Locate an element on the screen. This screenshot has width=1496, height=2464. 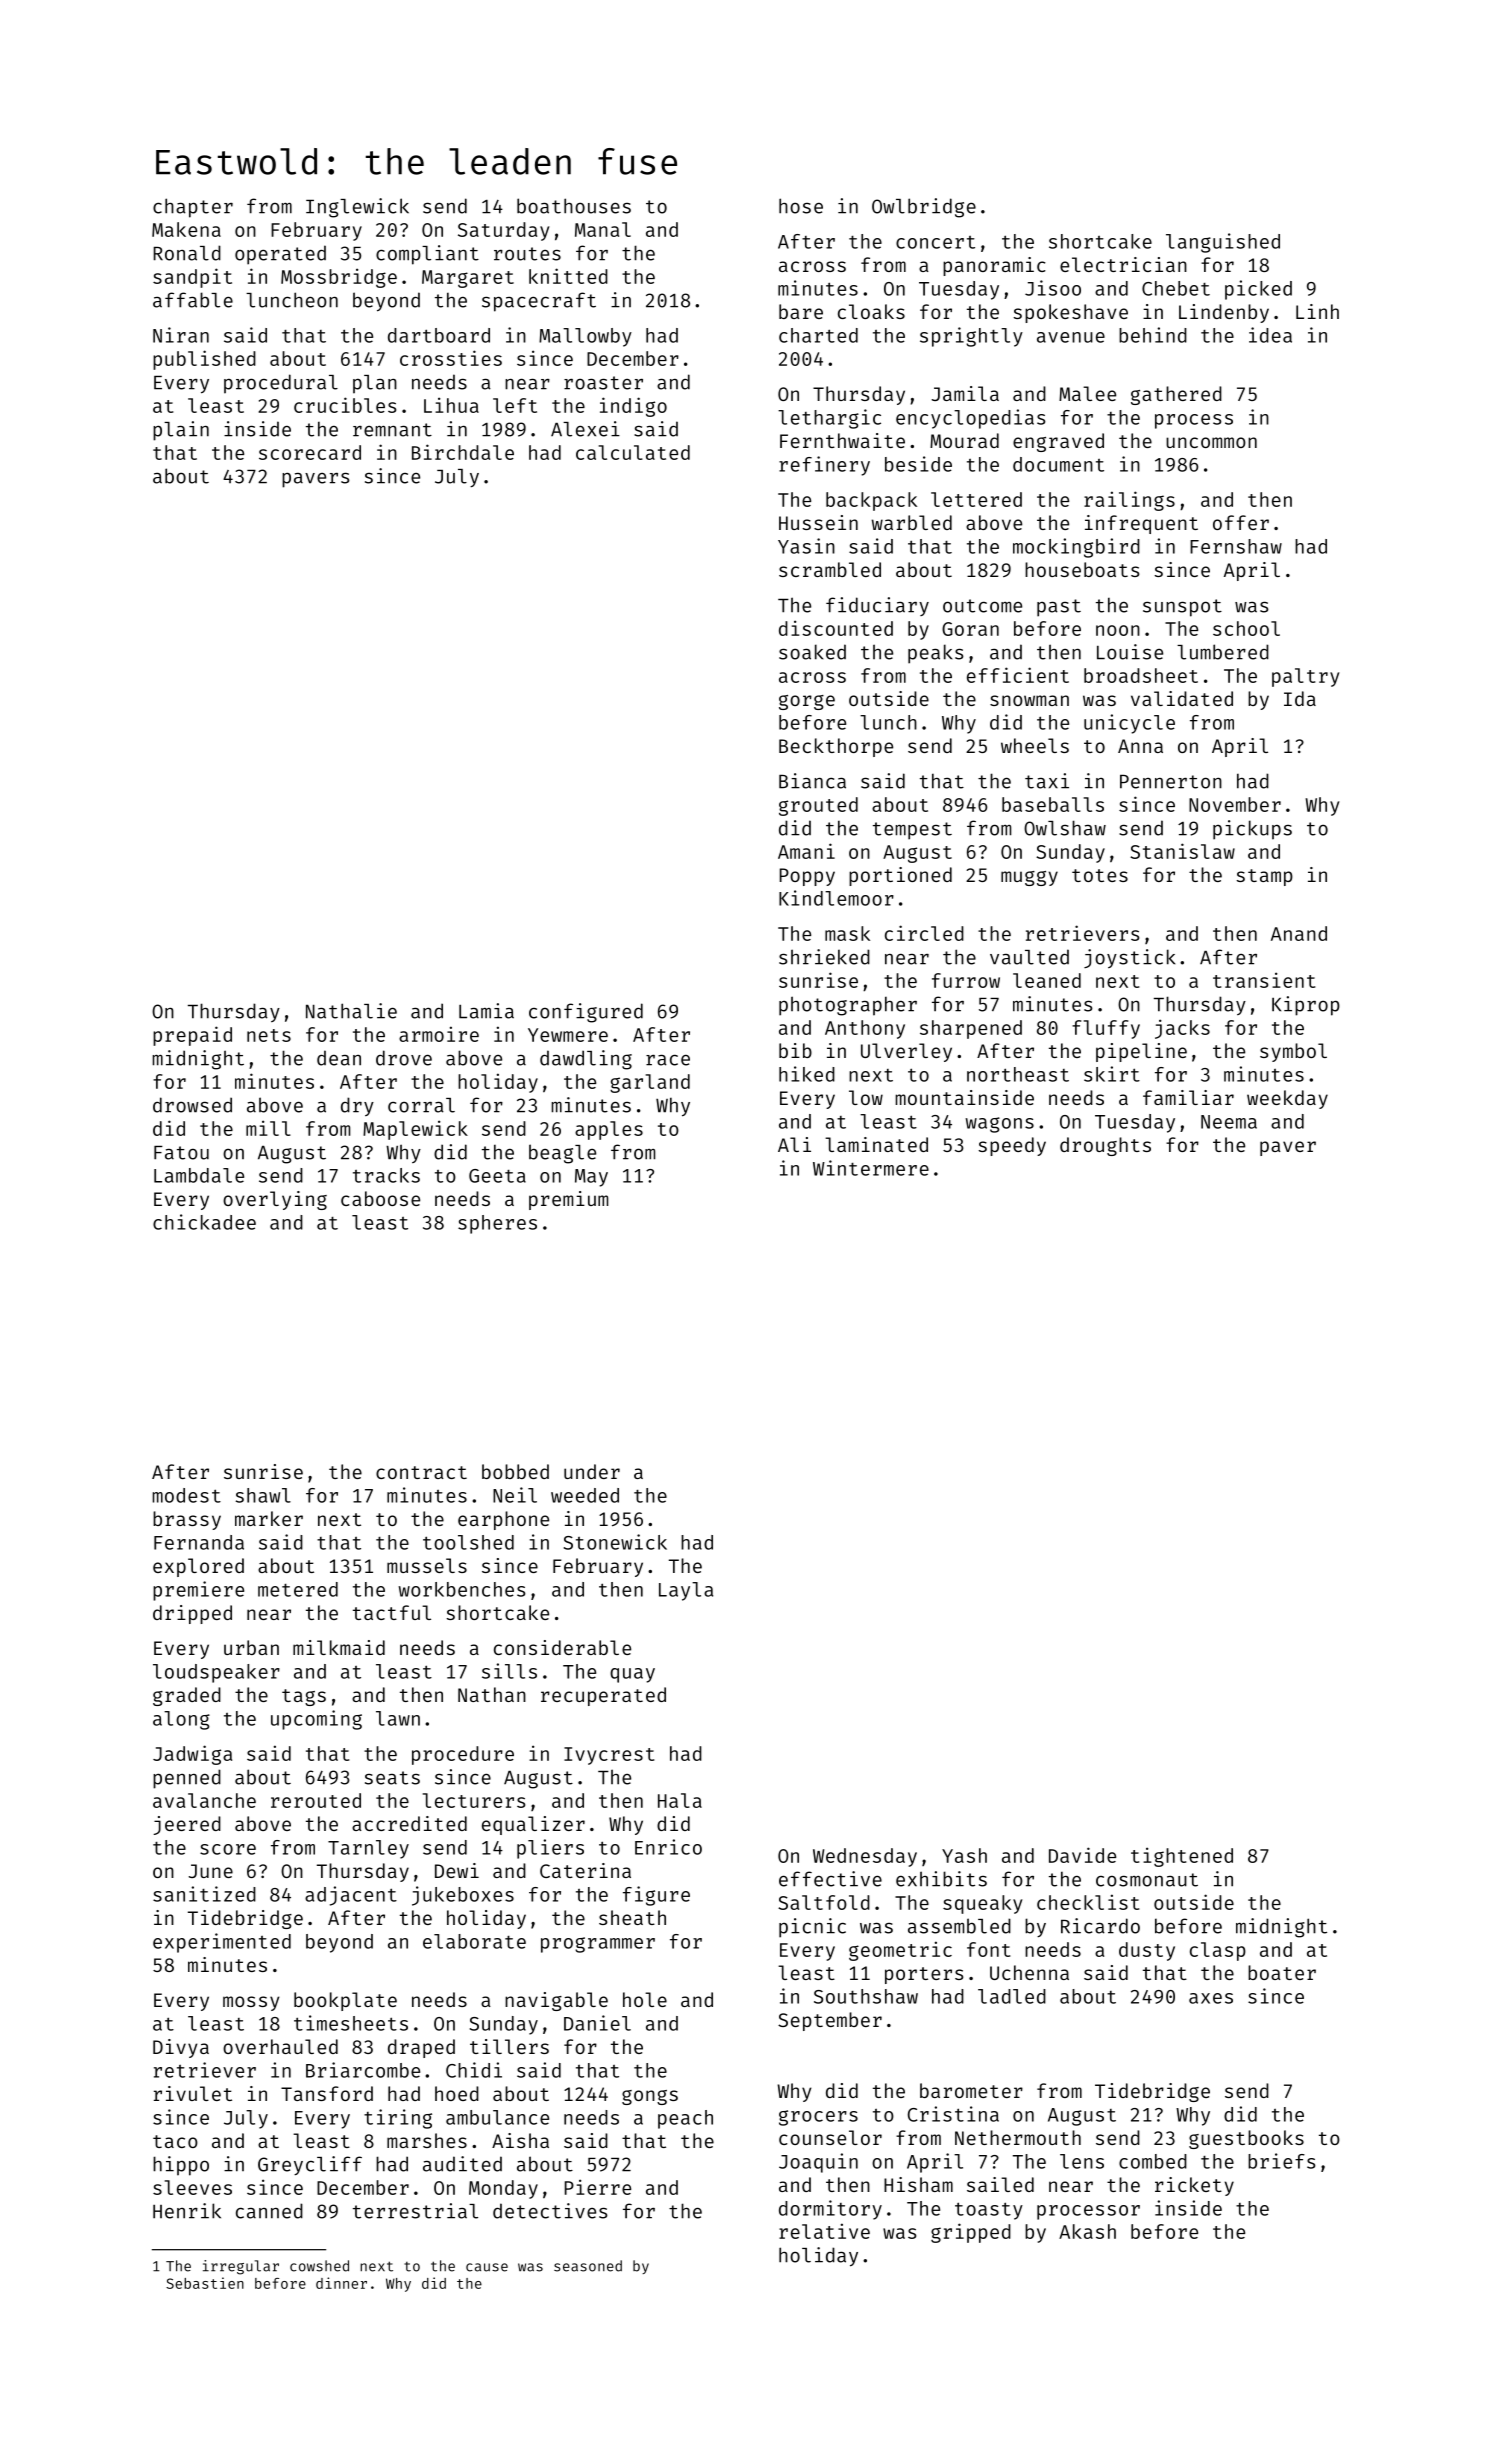
contract is located at coordinates (421, 1472).
